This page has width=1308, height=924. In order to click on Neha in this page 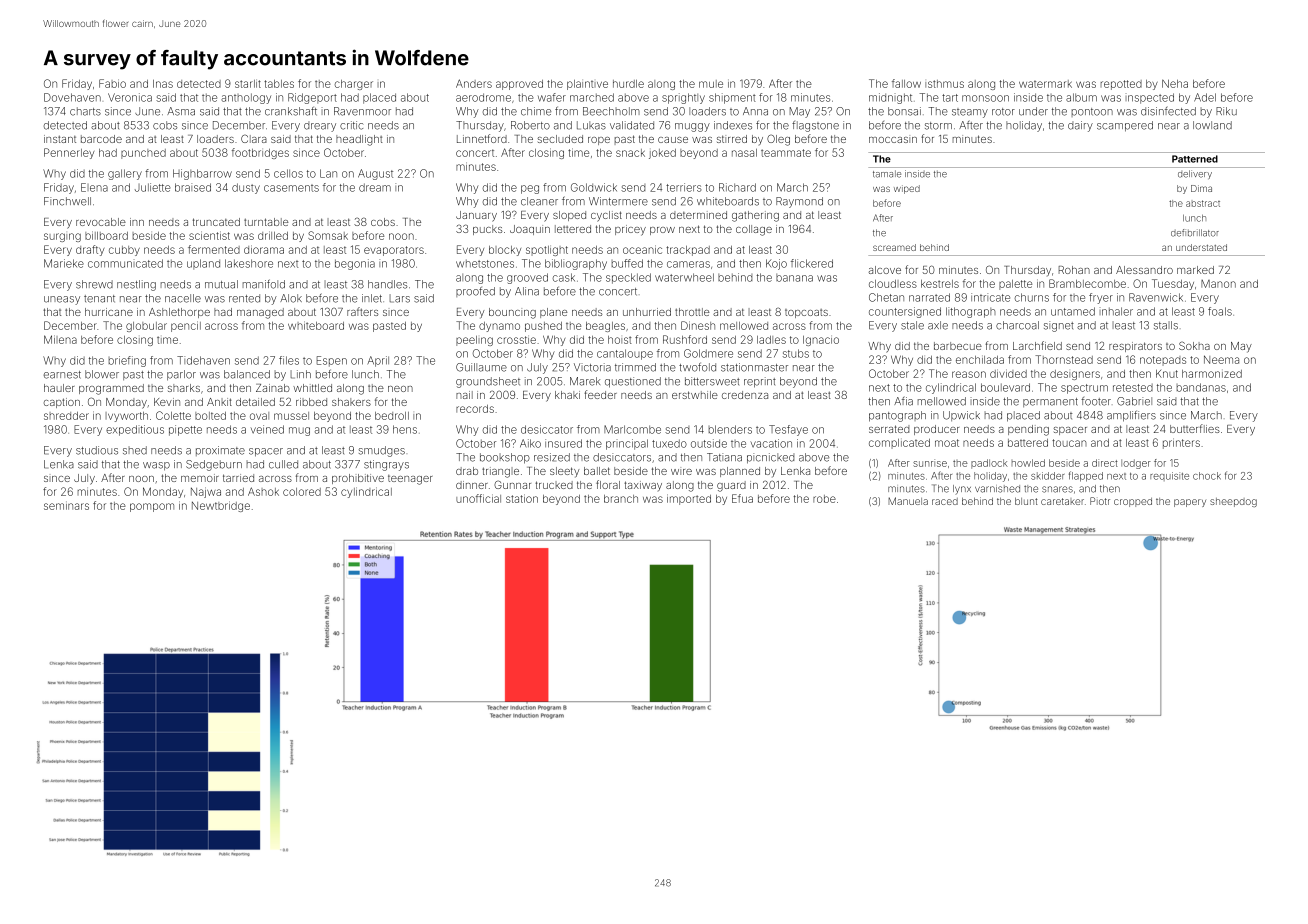, I will do `click(1175, 83)`.
